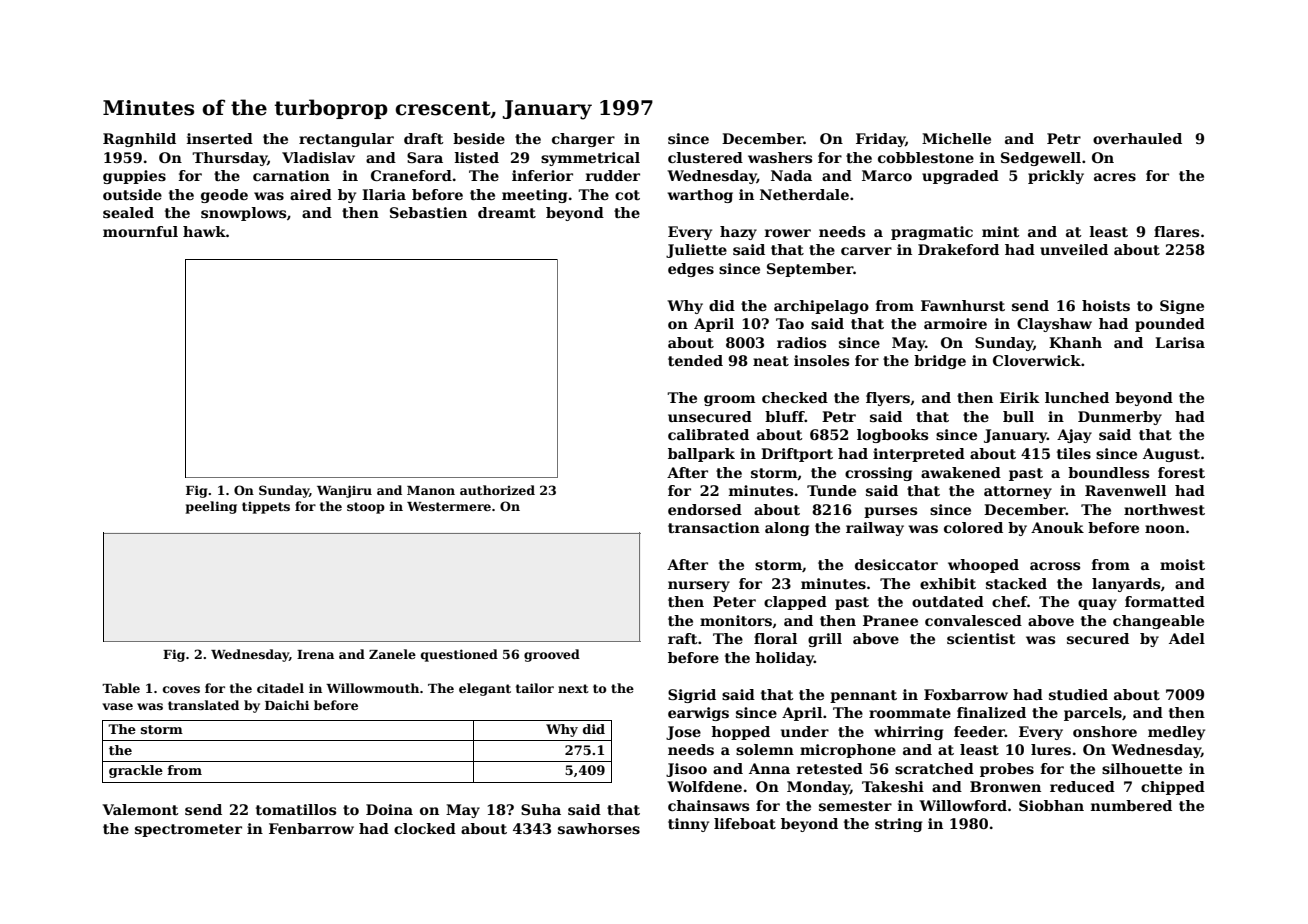 The height and width of the screenshot is (924, 1308). What do you see at coordinates (691, 270) in the screenshot?
I see `edges` at bounding box center [691, 270].
